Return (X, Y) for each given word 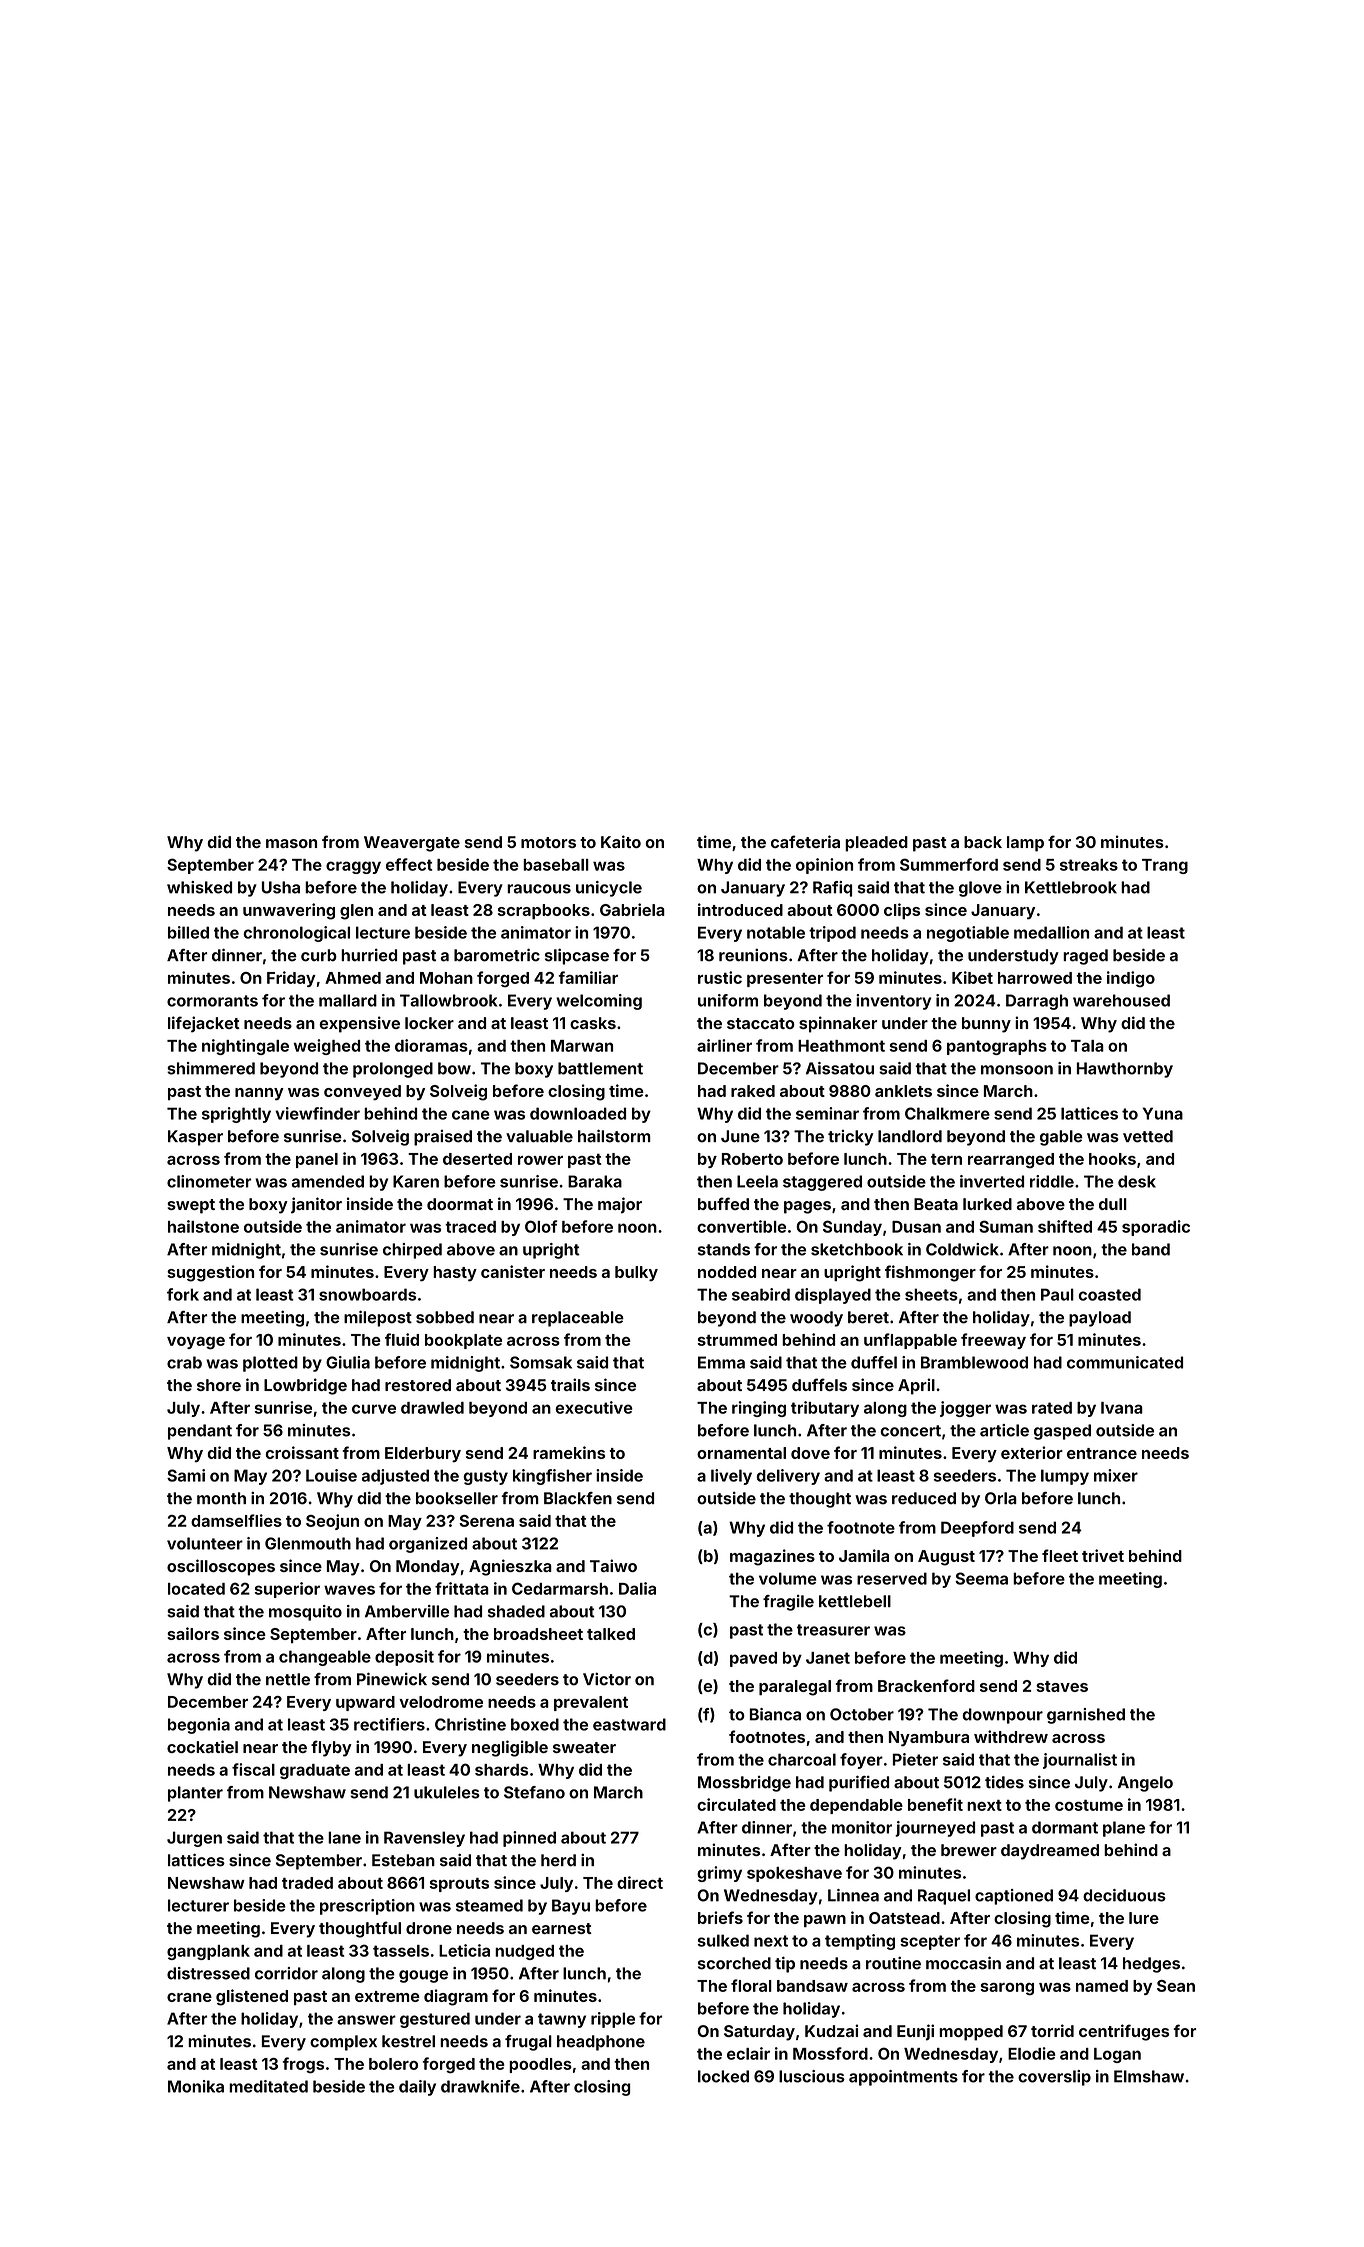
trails (570, 1384)
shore (219, 1385)
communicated (1125, 1362)
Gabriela (632, 909)
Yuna (1163, 1113)
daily (417, 2088)
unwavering (289, 911)
